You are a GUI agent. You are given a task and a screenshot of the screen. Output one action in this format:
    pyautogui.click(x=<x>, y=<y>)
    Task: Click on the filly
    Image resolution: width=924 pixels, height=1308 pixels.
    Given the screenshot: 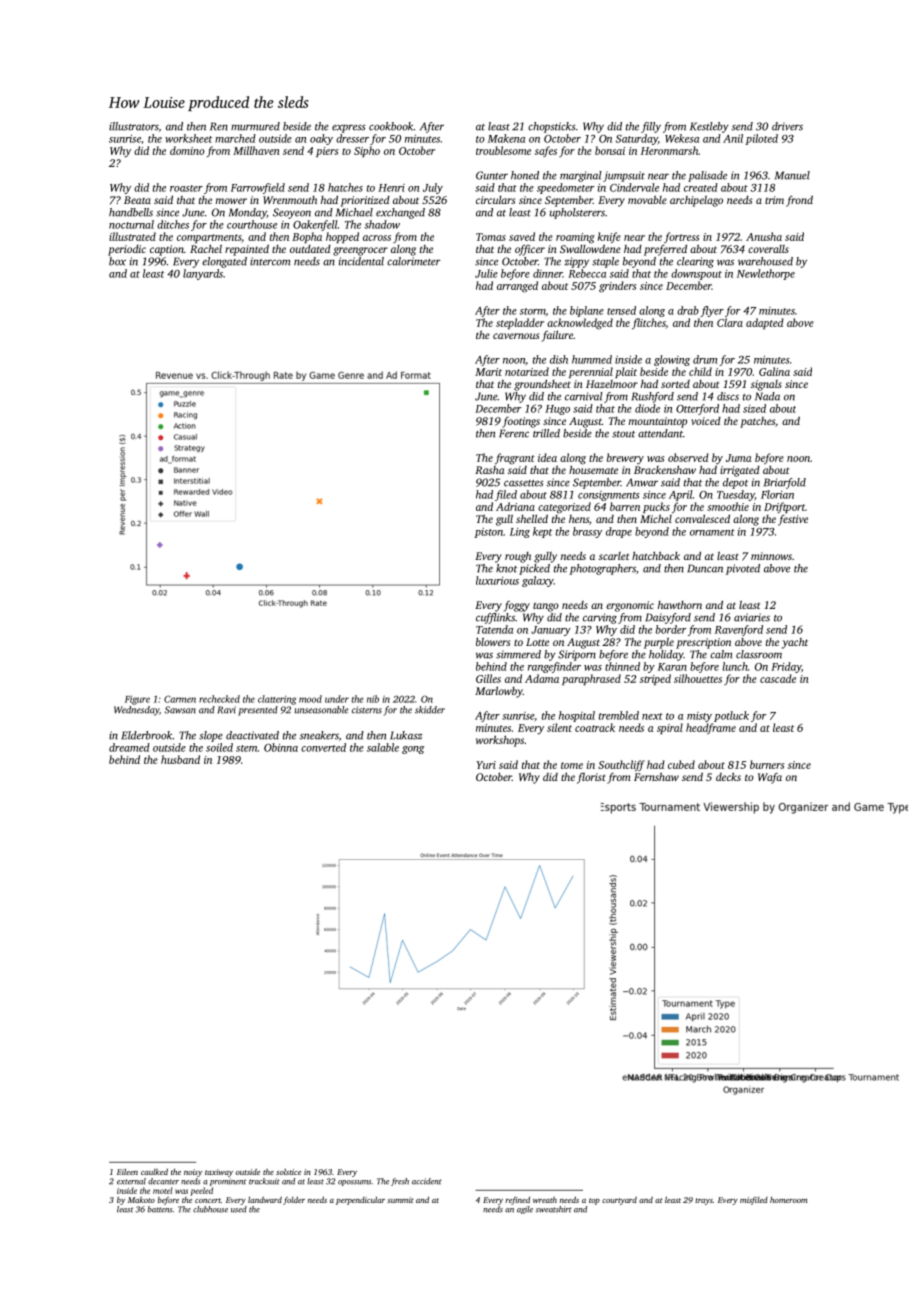 What is the action you would take?
    pyautogui.click(x=651, y=127)
